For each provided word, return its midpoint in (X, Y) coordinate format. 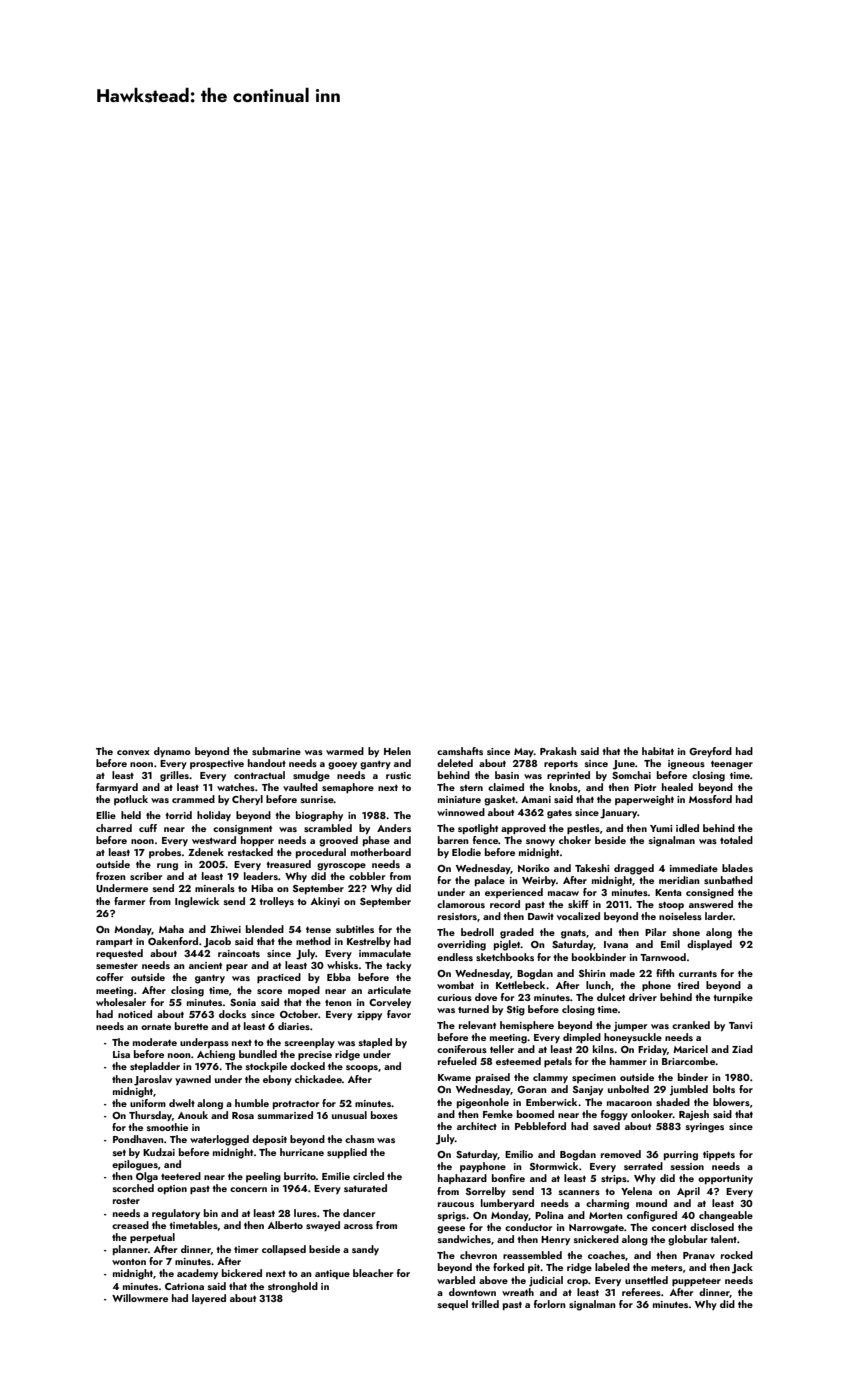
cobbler (367, 876)
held (131, 815)
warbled (456, 1280)
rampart (114, 943)
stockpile (266, 1067)
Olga (147, 1177)
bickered (242, 1273)
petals (558, 1062)
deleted (455, 763)
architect (477, 1126)
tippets (719, 1155)
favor (399, 1014)
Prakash (558, 751)
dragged (634, 869)
